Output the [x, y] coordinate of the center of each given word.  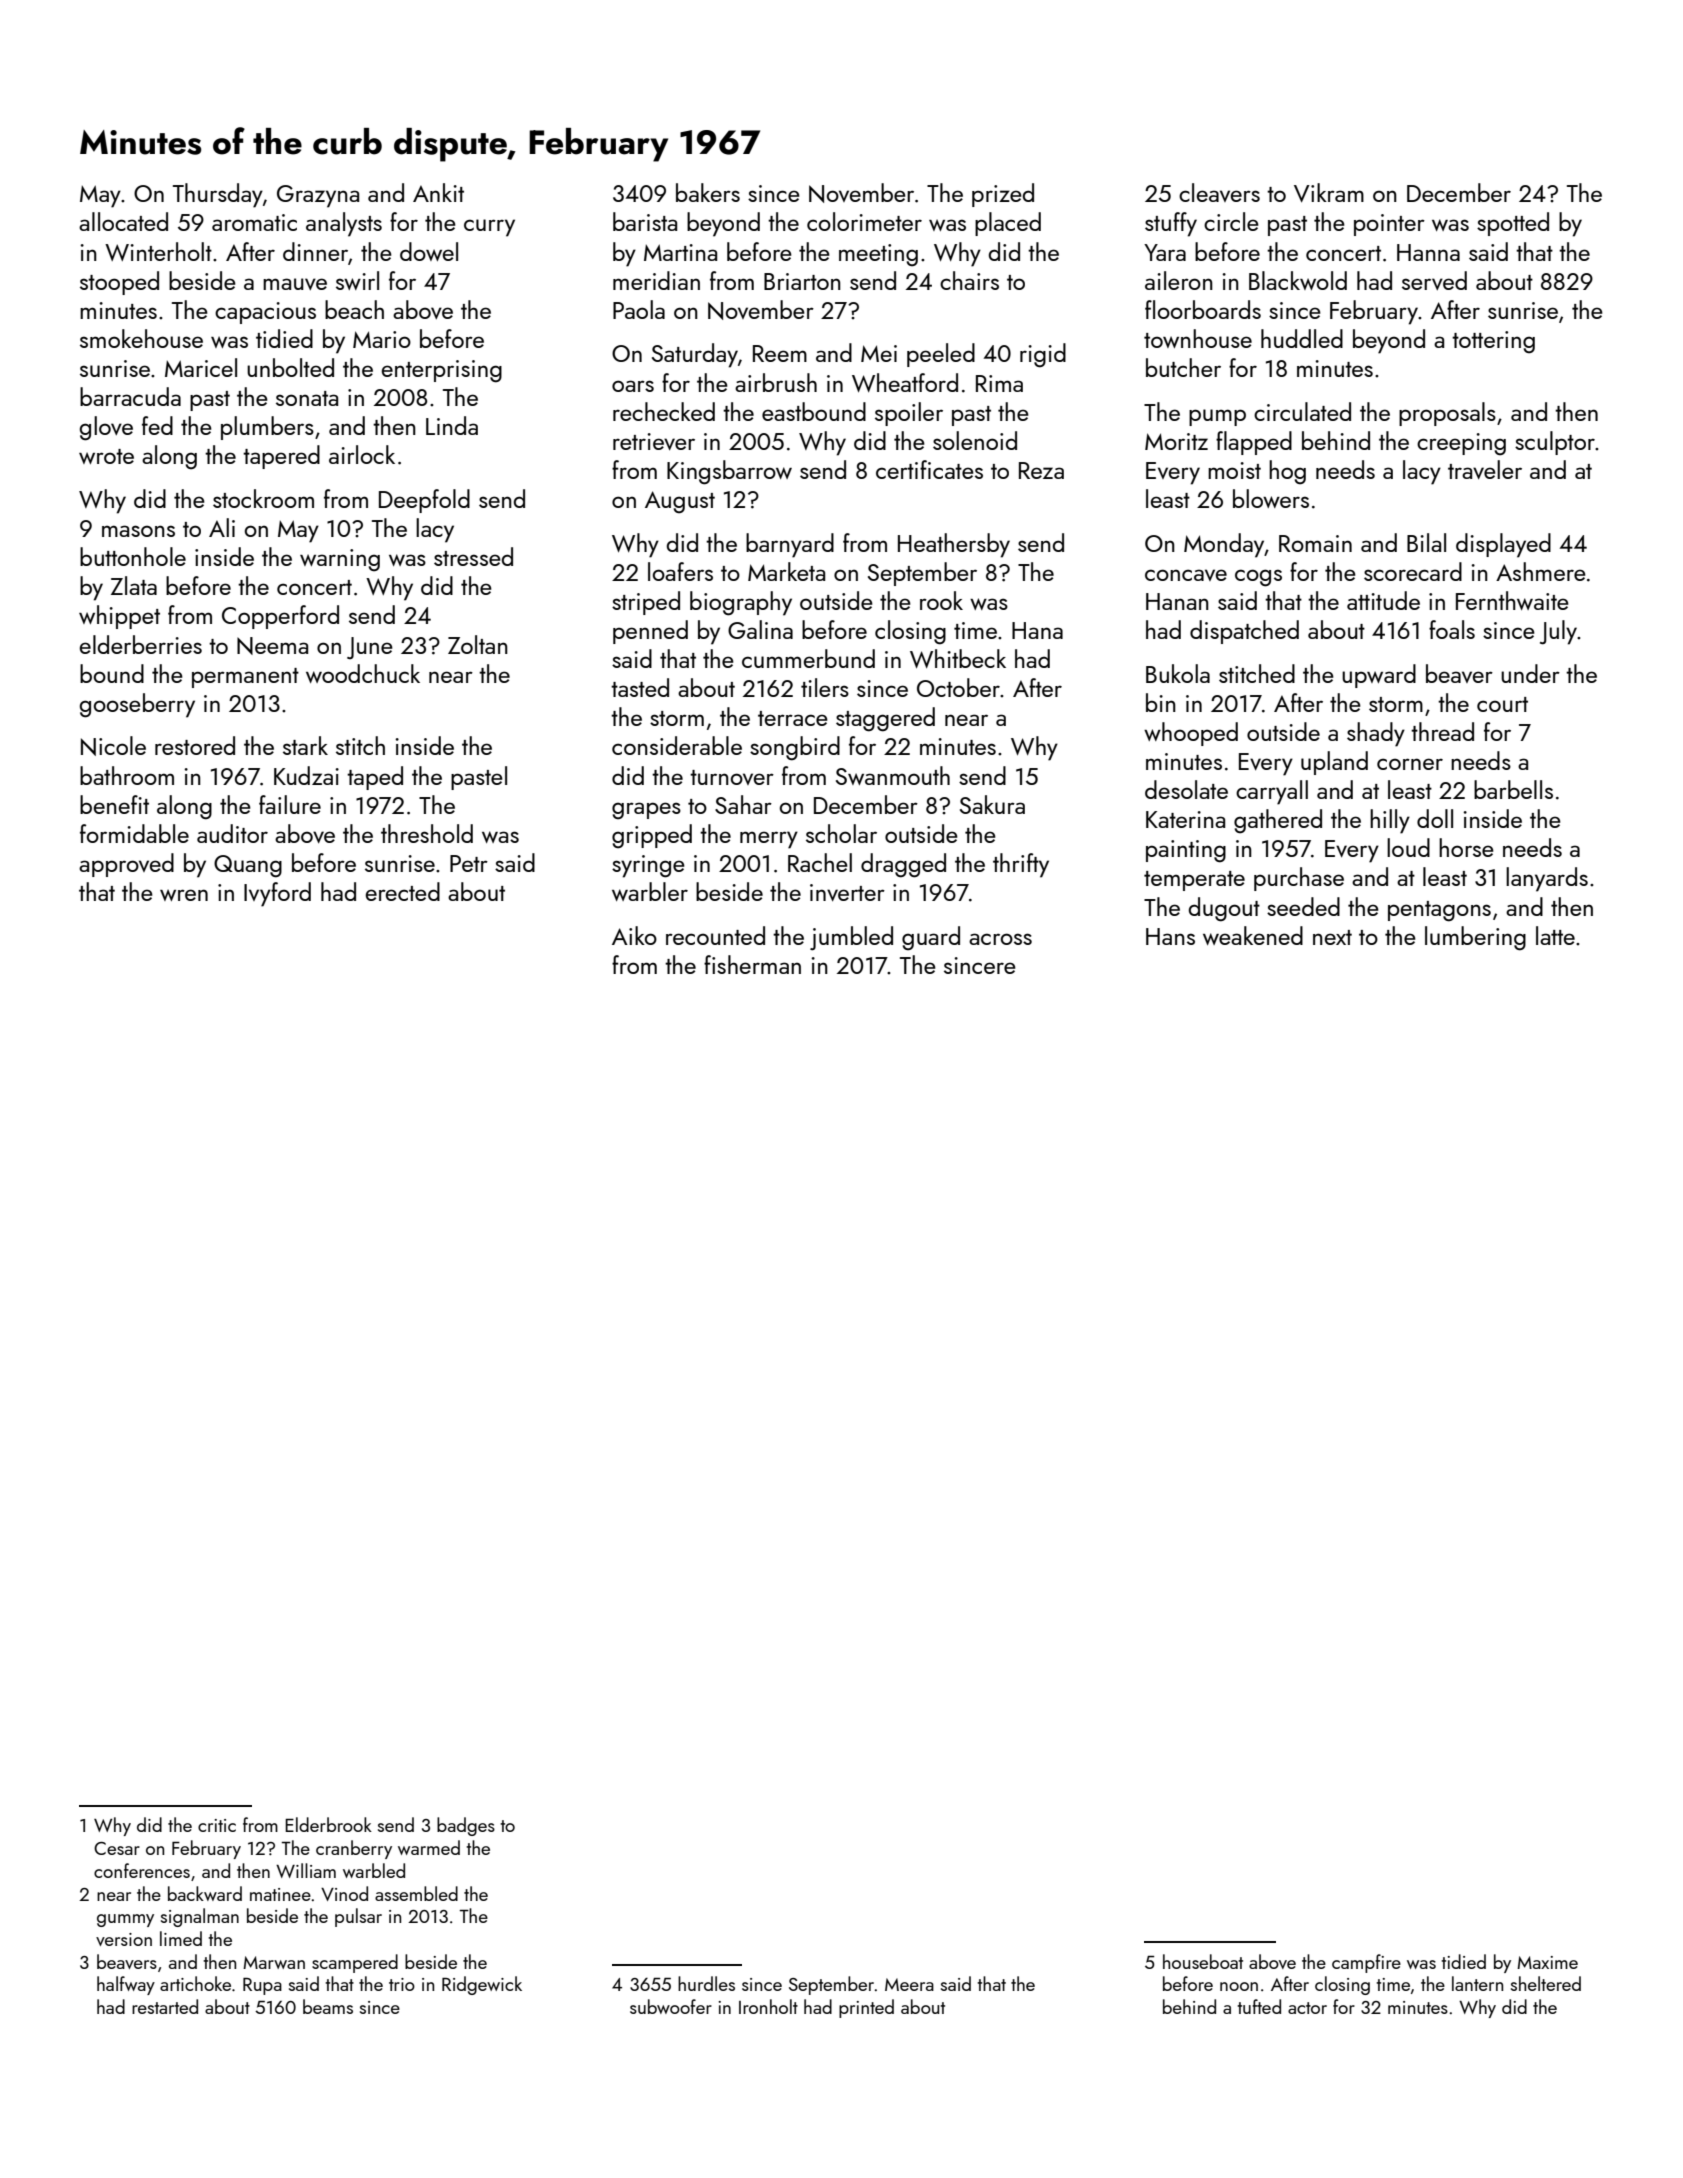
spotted [1513, 224]
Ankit [438, 192]
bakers [708, 192]
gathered [1278, 821]
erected [403, 891]
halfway [126, 1985]
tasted [640, 687]
